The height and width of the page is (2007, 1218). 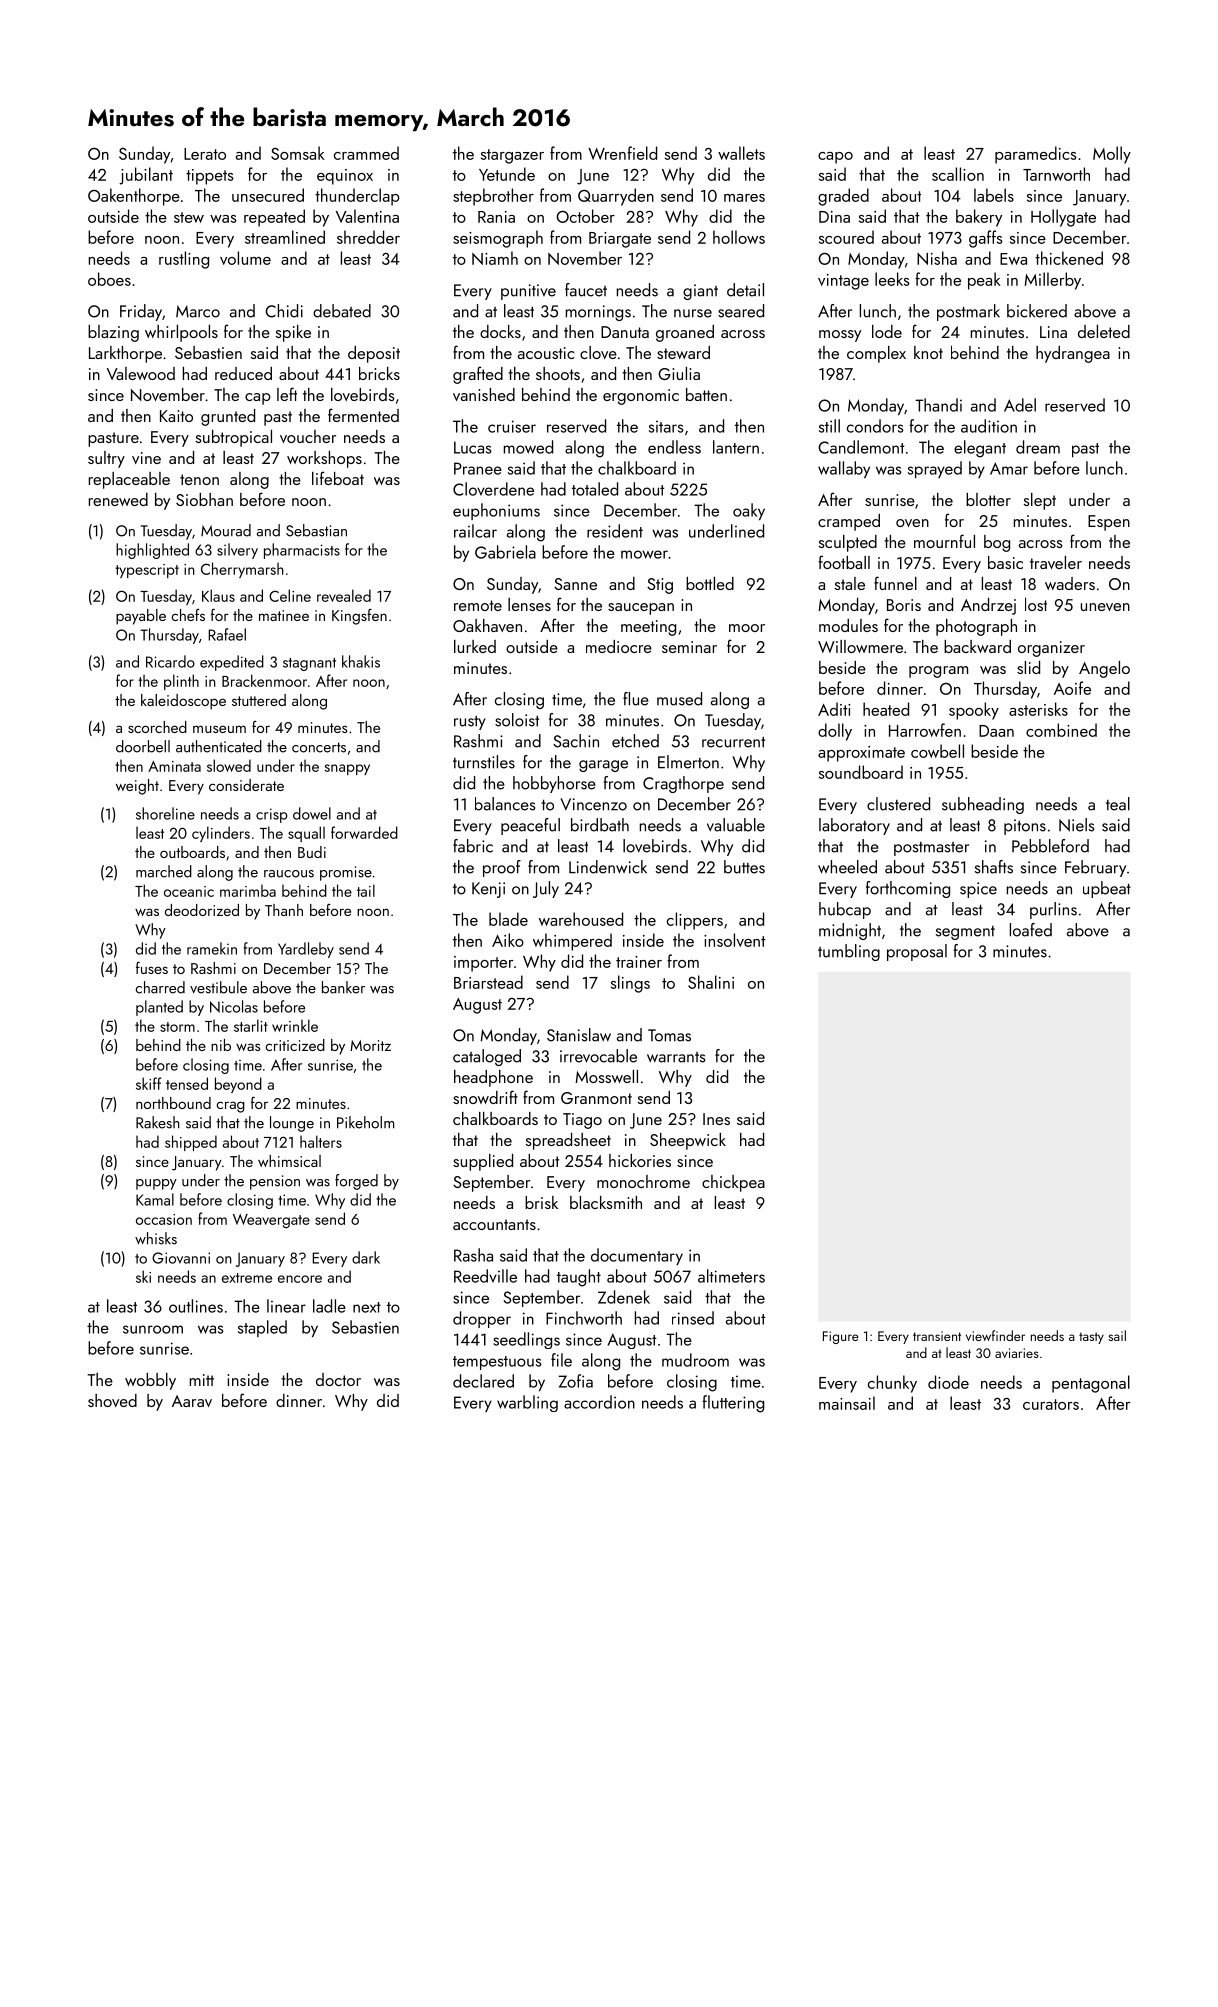 What do you see at coordinates (165, 813) in the page?
I see `shoreline` at bounding box center [165, 813].
